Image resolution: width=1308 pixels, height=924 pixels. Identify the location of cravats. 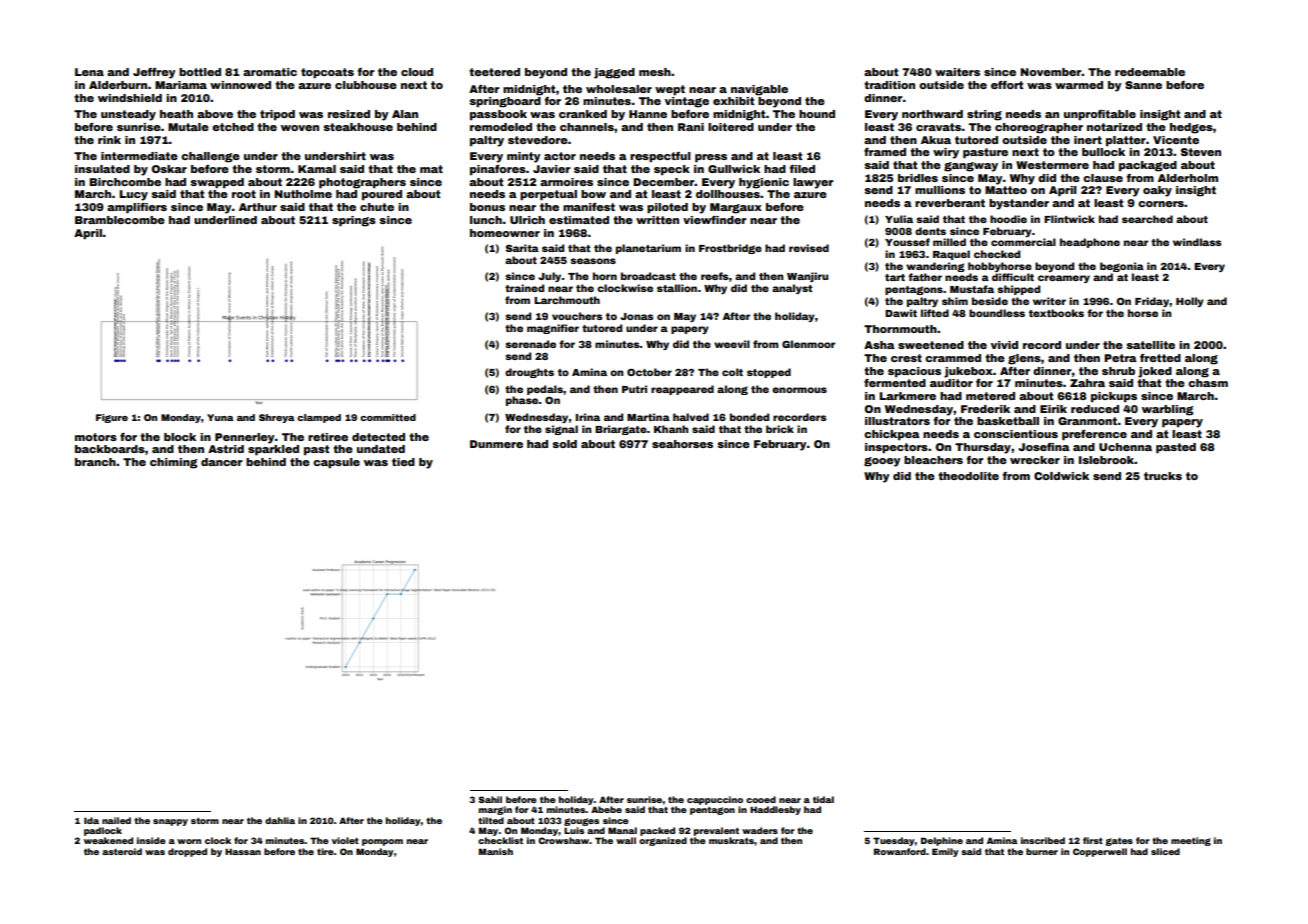
(939, 127).
